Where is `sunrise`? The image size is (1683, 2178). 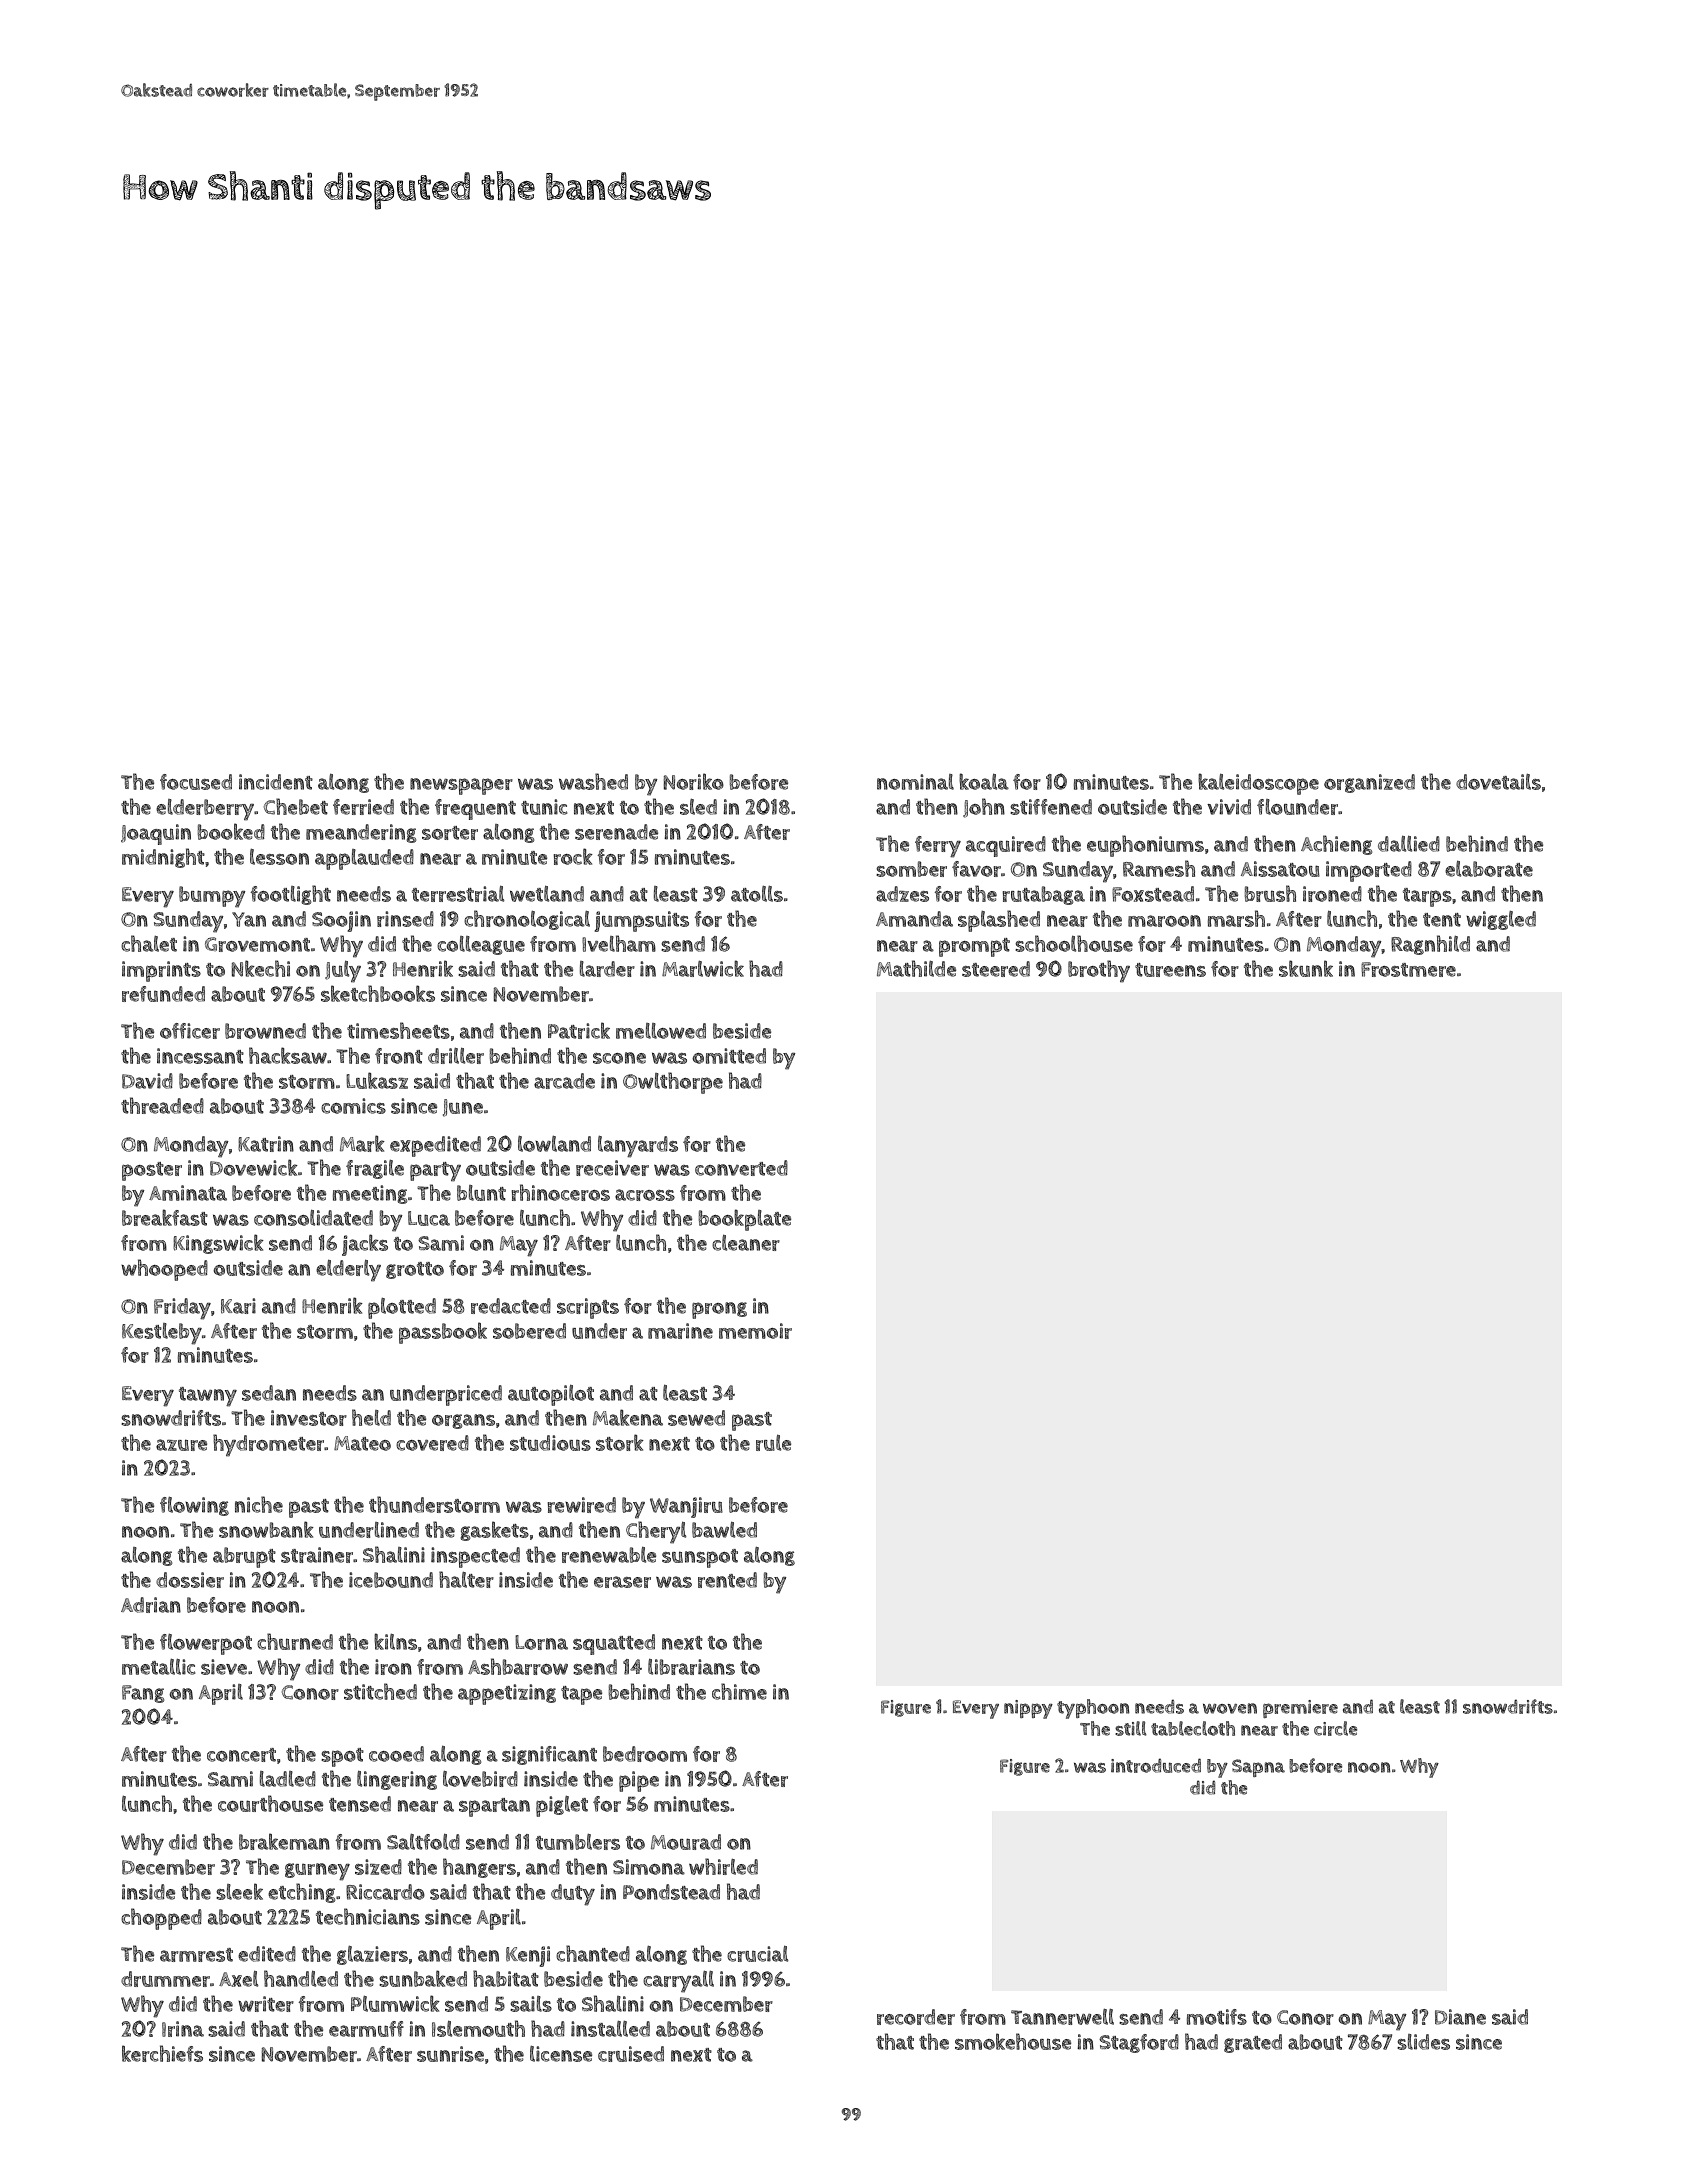 sunrise is located at coordinates (450, 2054).
